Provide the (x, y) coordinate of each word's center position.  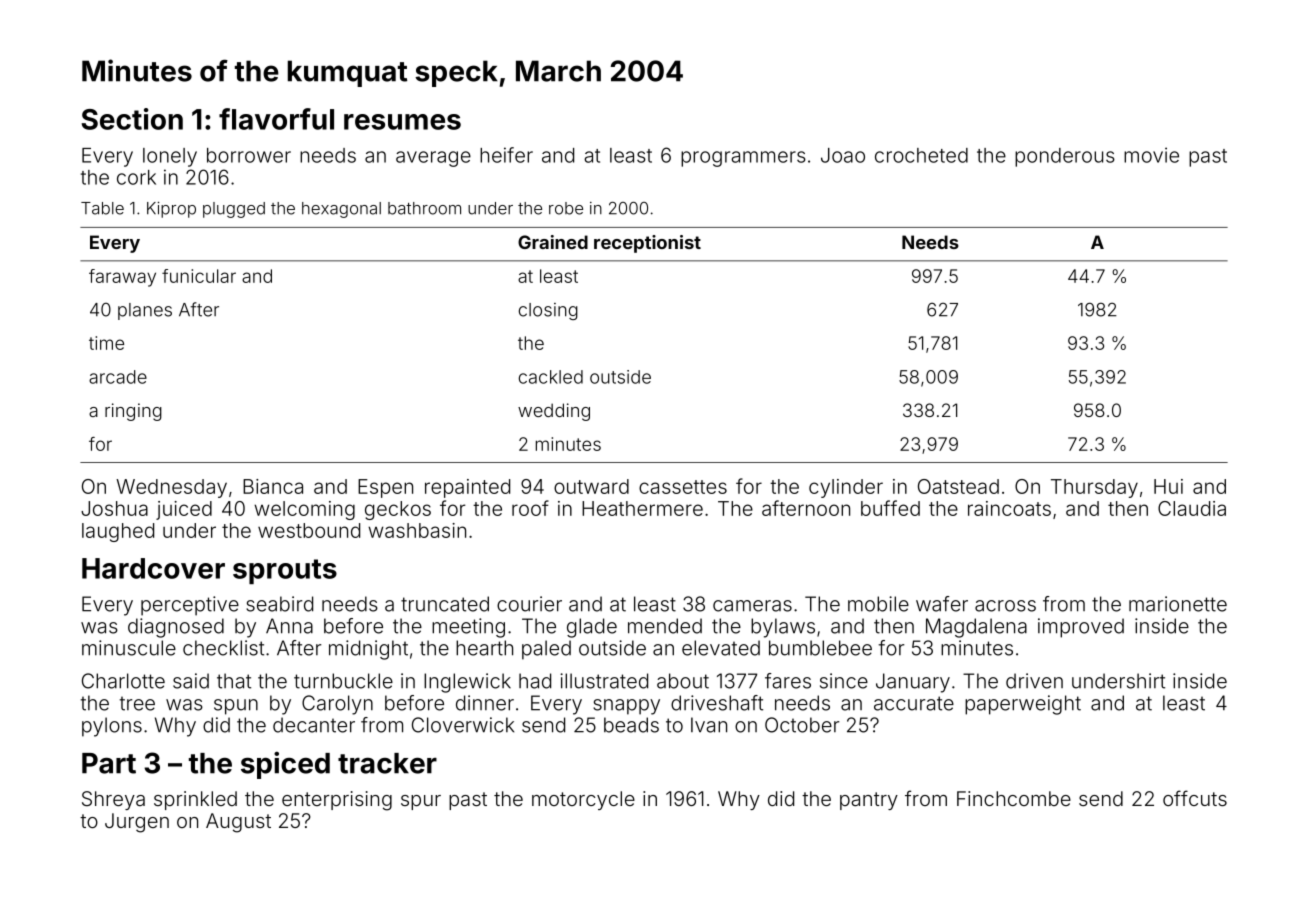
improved (1081, 628)
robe (566, 208)
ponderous (1065, 157)
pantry (869, 801)
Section (132, 119)
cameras (752, 606)
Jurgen (137, 823)
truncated (445, 604)
